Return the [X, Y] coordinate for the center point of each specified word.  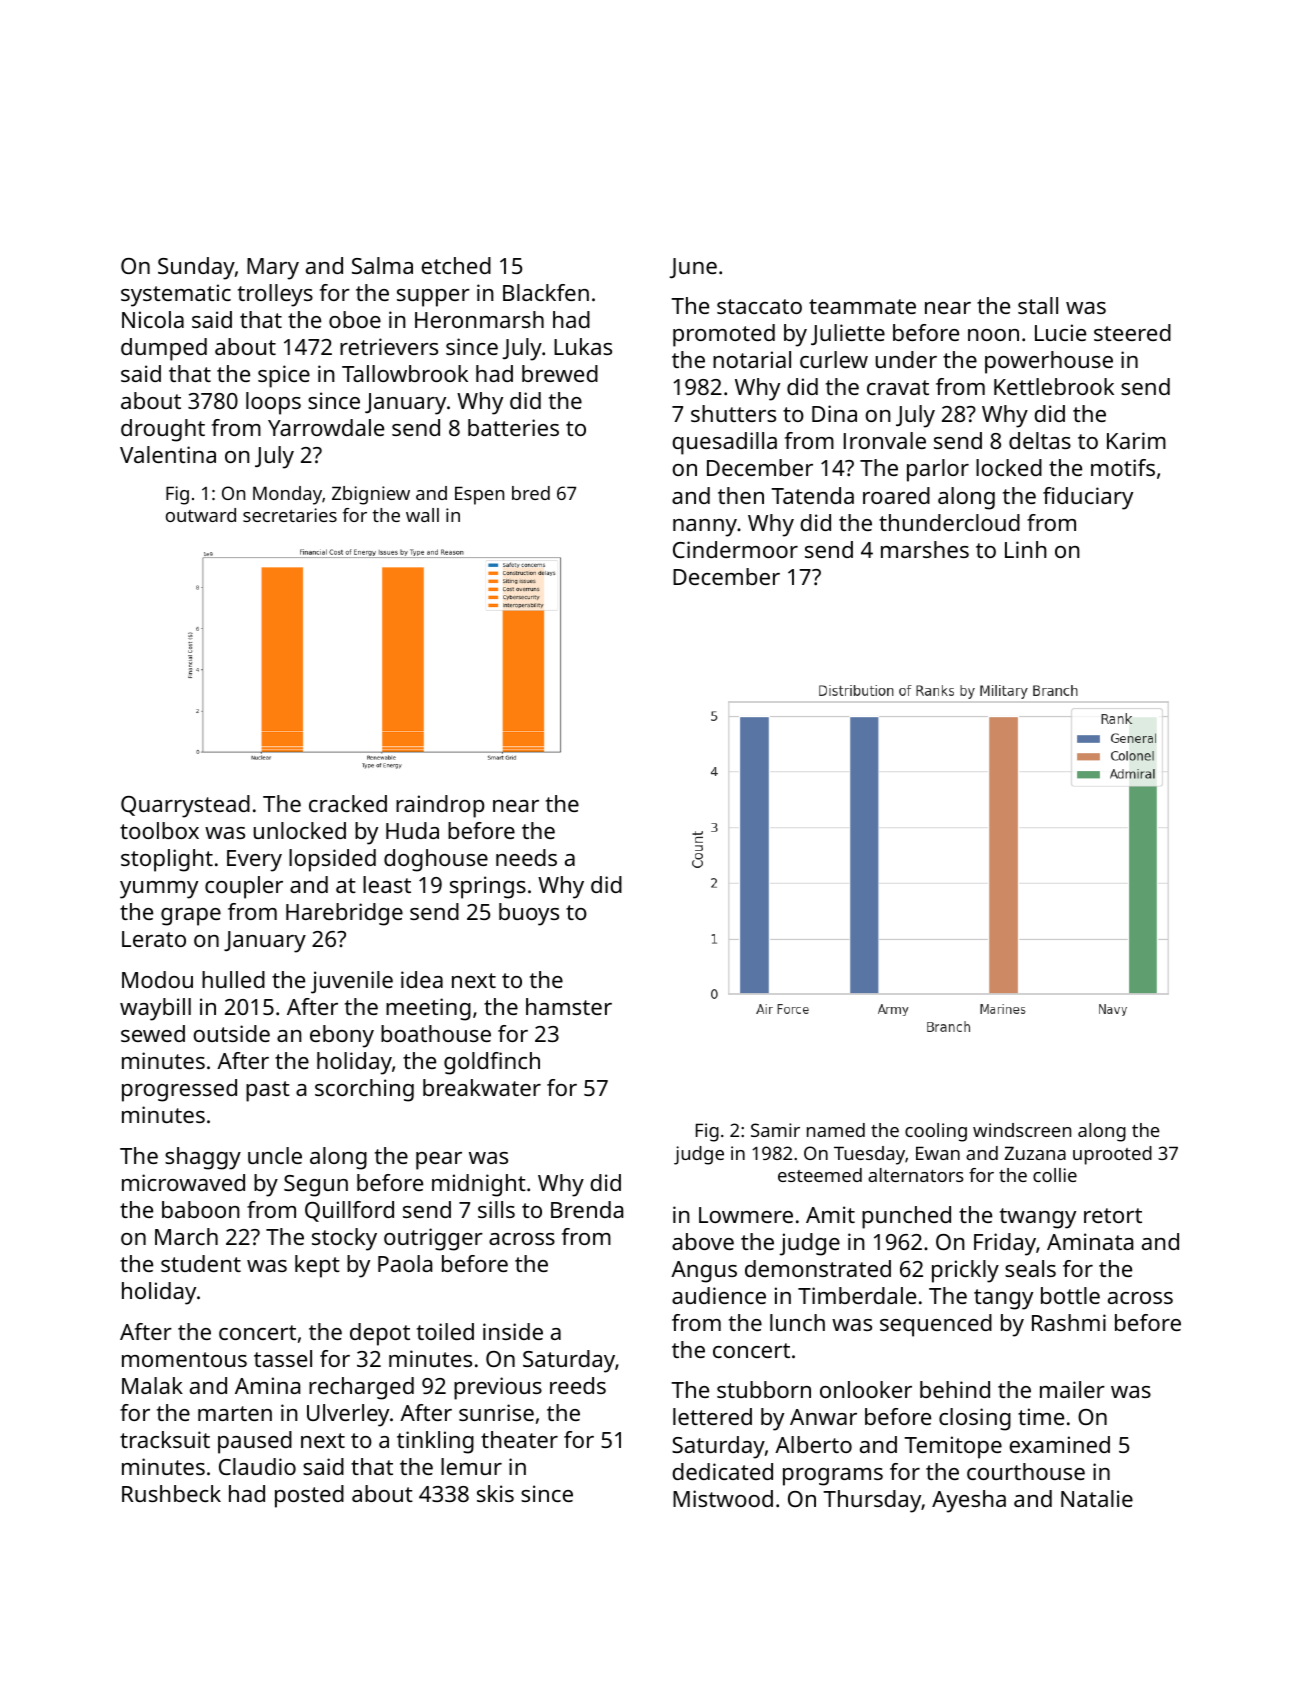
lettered [712, 1416]
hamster [569, 1006]
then [741, 495]
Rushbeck [171, 1493]
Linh [1026, 549]
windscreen [1022, 1130]
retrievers [389, 346]
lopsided [332, 860]
